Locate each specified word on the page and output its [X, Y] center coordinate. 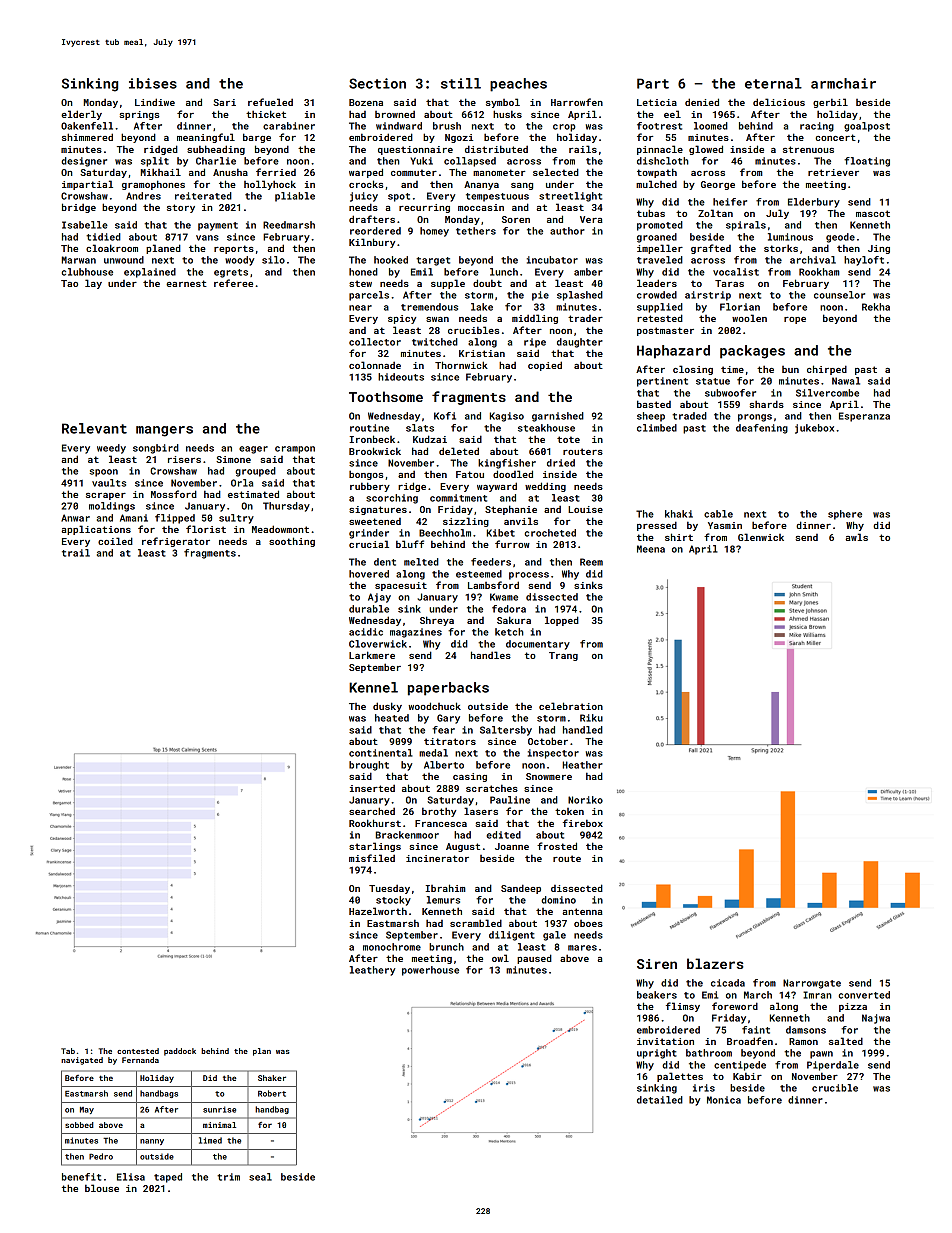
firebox [583, 823]
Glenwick [761, 537]
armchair [843, 83]
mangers [164, 431]
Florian [740, 307]
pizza [853, 1007]
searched [372, 811]
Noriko [585, 800]
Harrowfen [577, 102]
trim [228, 1177]
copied [545, 366]
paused [534, 959]
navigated [82, 1061]
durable [369, 609]
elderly [81, 115]
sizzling [466, 522]
